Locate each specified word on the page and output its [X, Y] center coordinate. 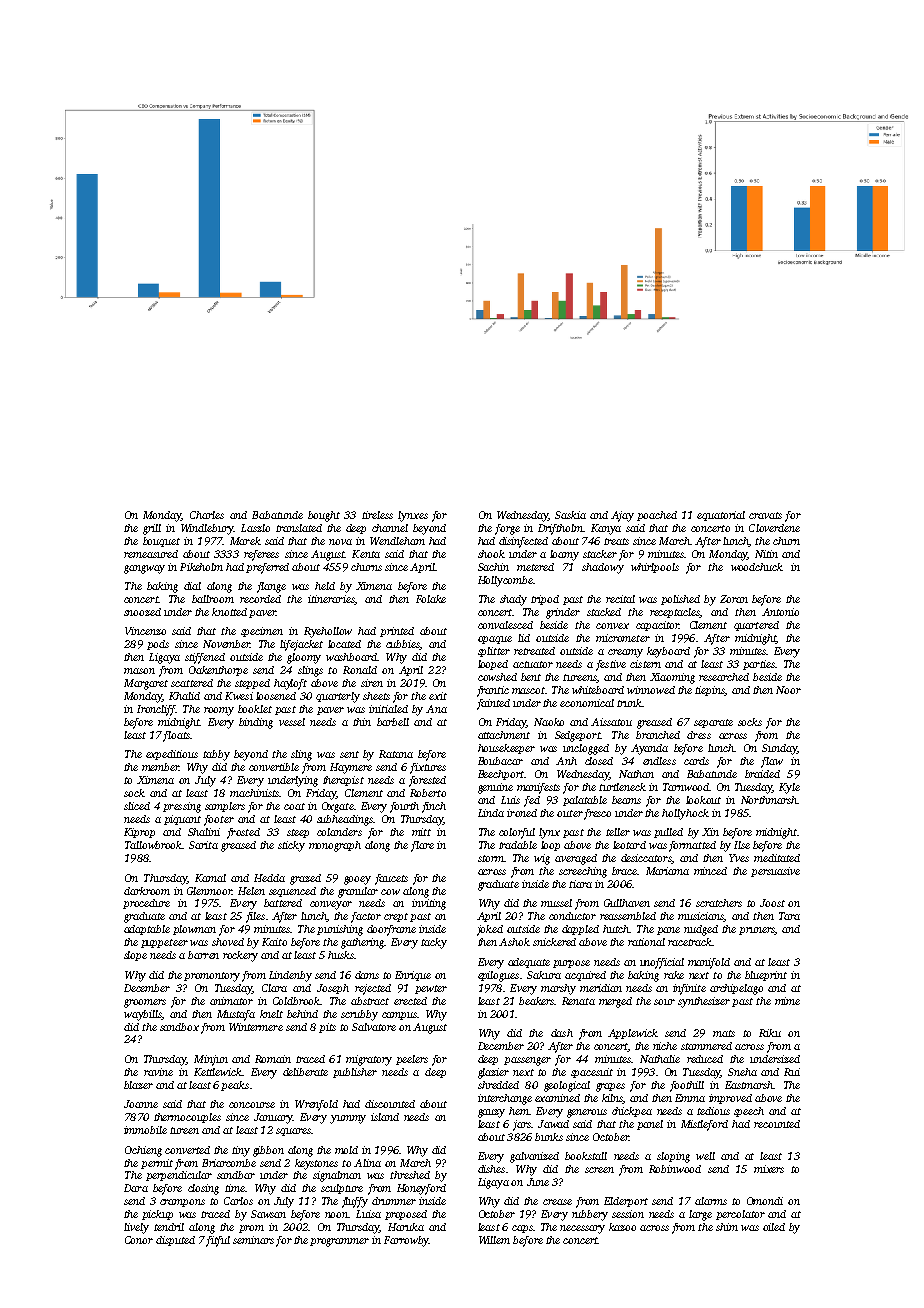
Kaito [274, 942]
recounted [777, 1124]
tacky [434, 943]
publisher [355, 1073]
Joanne [141, 1104]
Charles [207, 515]
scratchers [719, 903]
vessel [292, 722]
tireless [377, 515]
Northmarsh [769, 800]
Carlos [238, 1201]
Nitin [766, 554]
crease [557, 1202]
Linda [491, 813]
